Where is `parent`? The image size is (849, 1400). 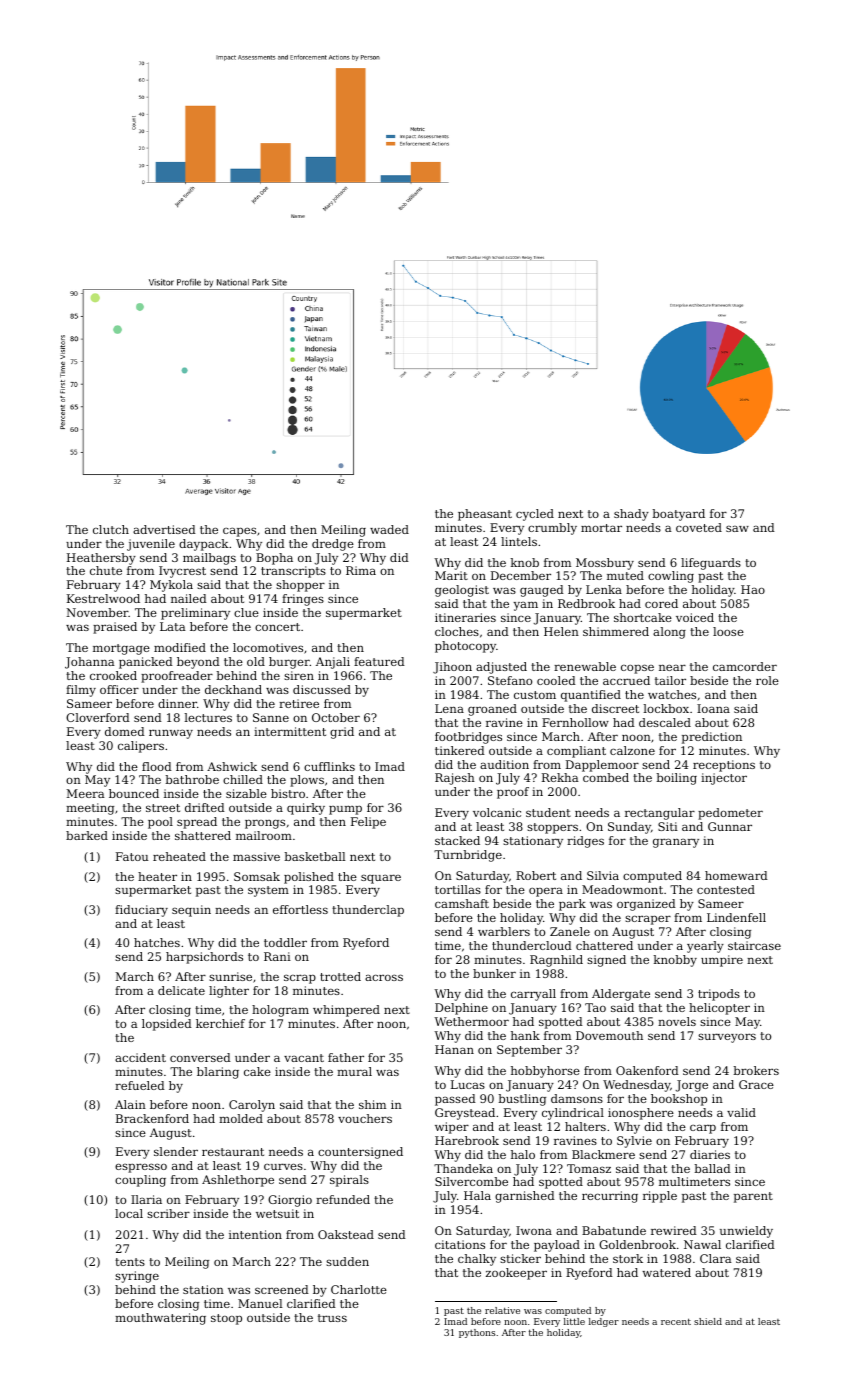
parent is located at coordinates (753, 1197).
